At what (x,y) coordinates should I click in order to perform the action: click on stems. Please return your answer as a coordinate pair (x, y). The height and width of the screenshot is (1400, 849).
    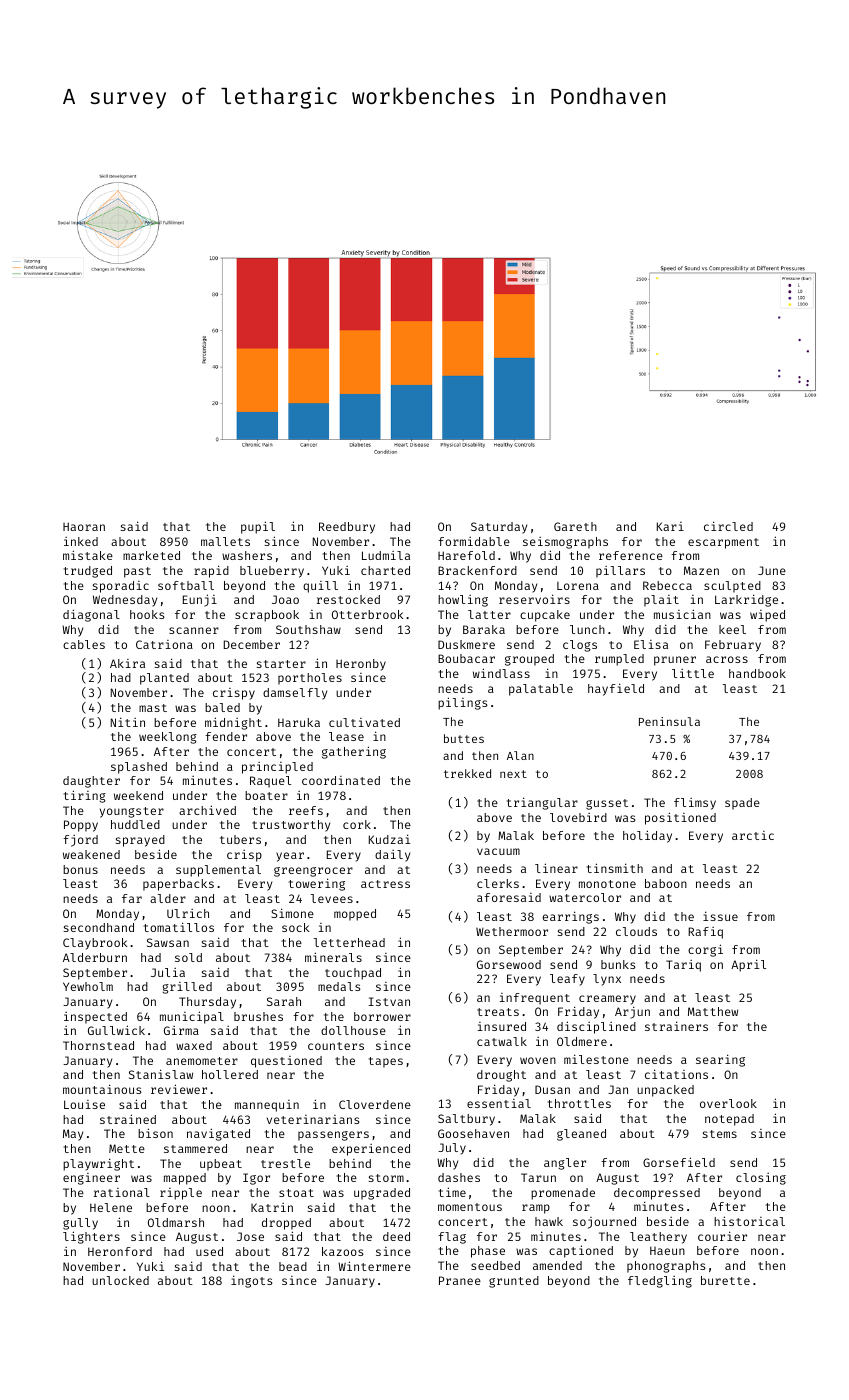
    Looking at the image, I should click on (720, 1134).
